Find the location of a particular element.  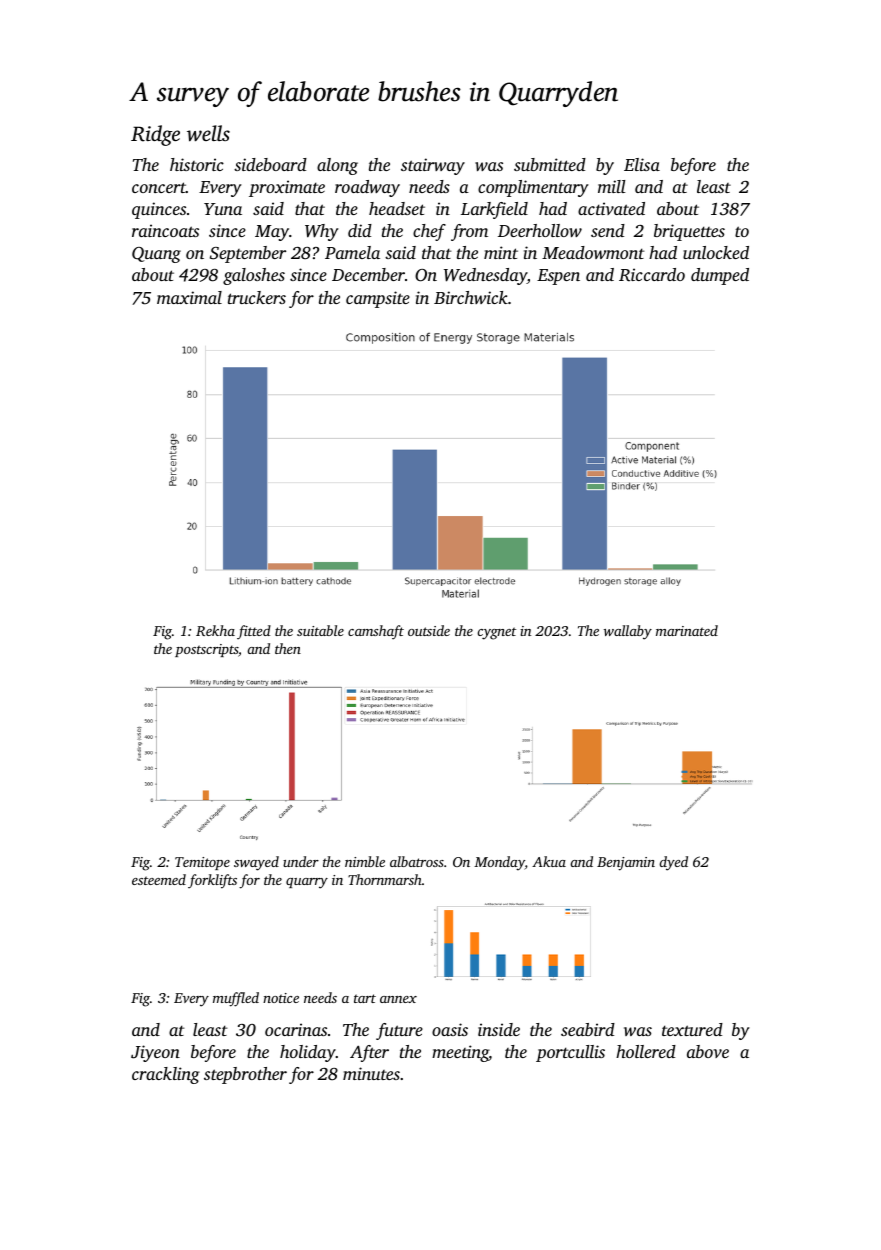

esteemed is located at coordinates (159, 879).
